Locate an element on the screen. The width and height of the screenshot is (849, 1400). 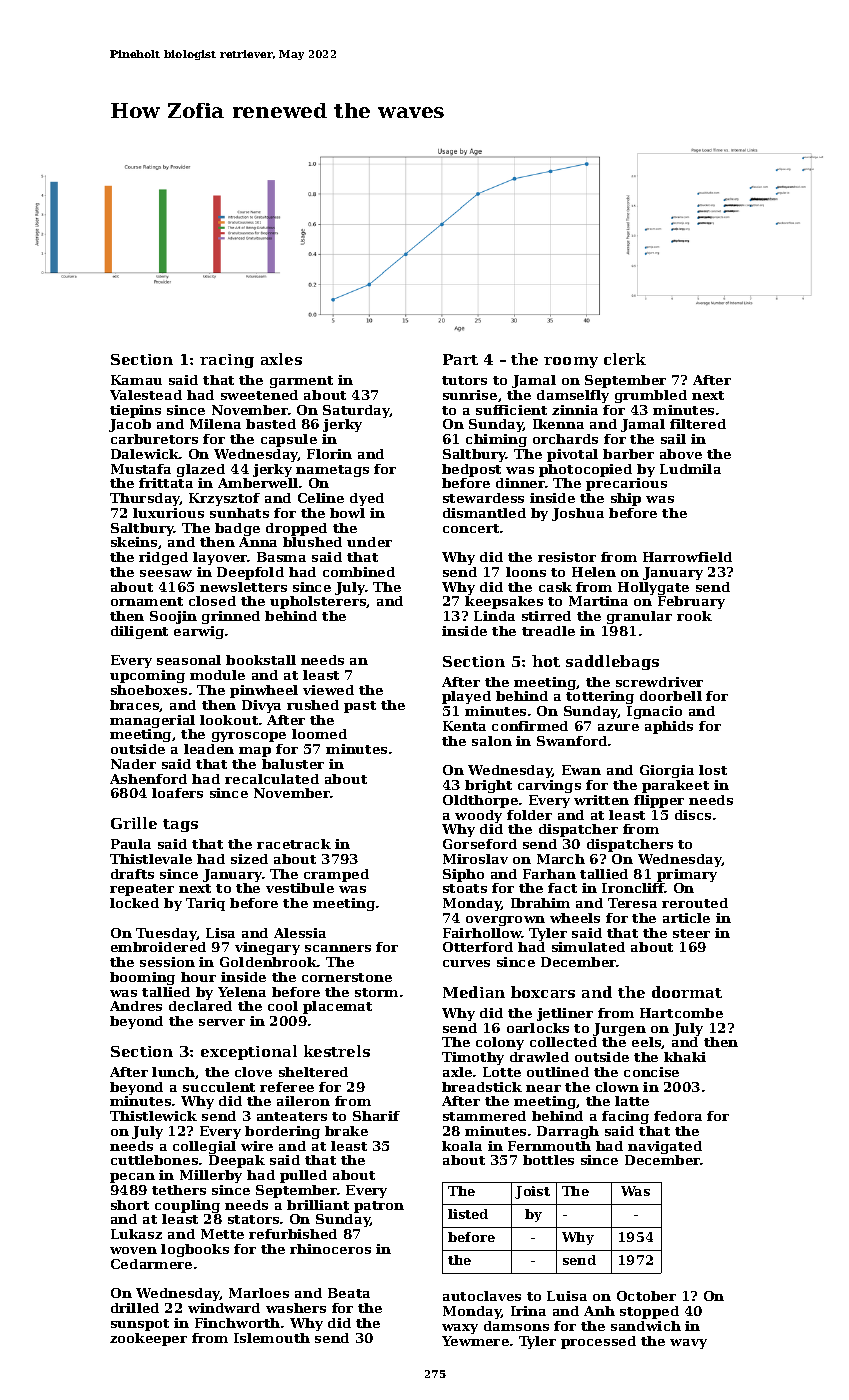
stammered is located at coordinates (484, 1116).
